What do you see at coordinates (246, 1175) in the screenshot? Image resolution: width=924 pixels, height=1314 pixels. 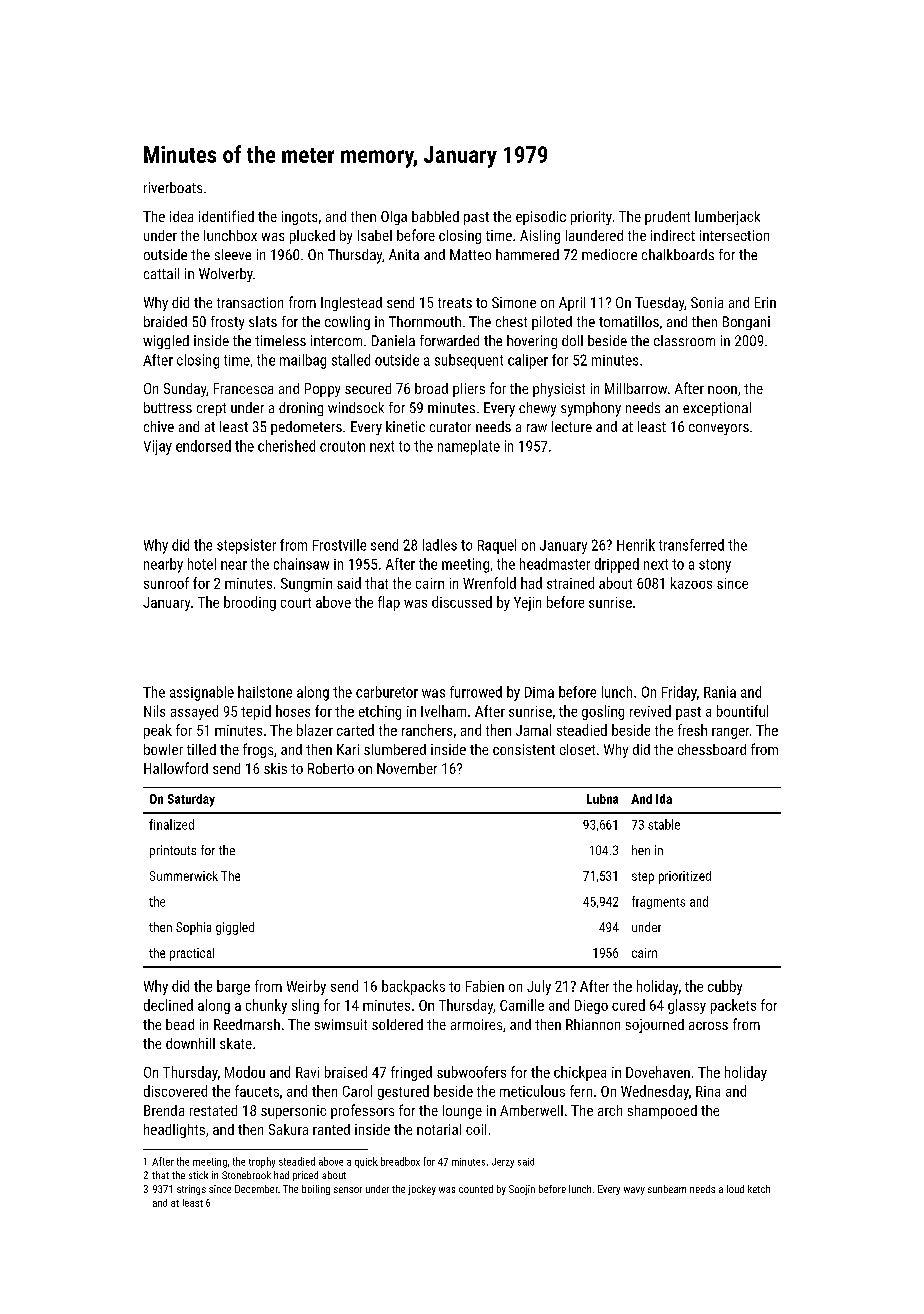 I see `Stonebrook` at bounding box center [246, 1175].
